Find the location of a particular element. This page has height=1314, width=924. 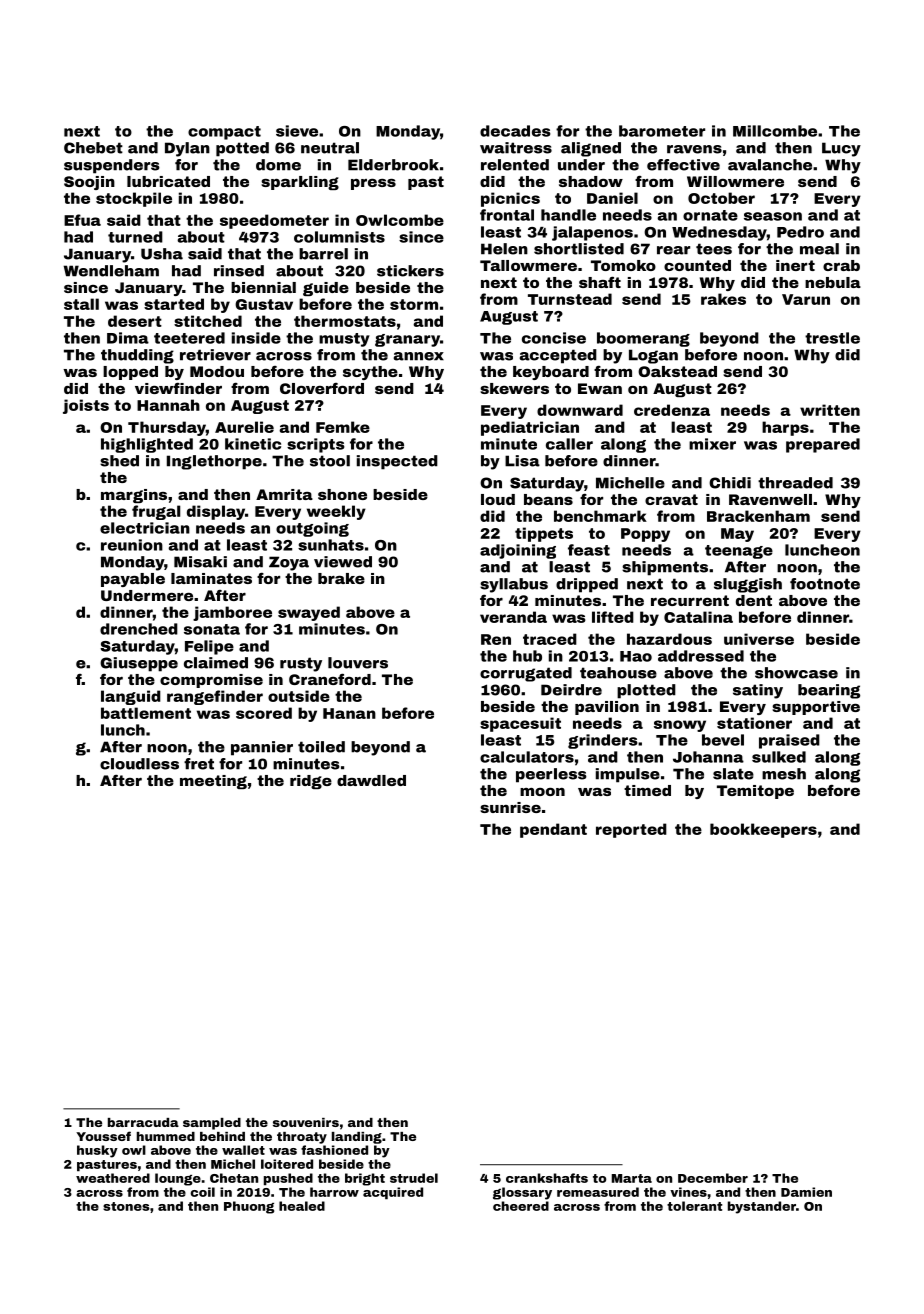

turned is located at coordinates (135, 237).
